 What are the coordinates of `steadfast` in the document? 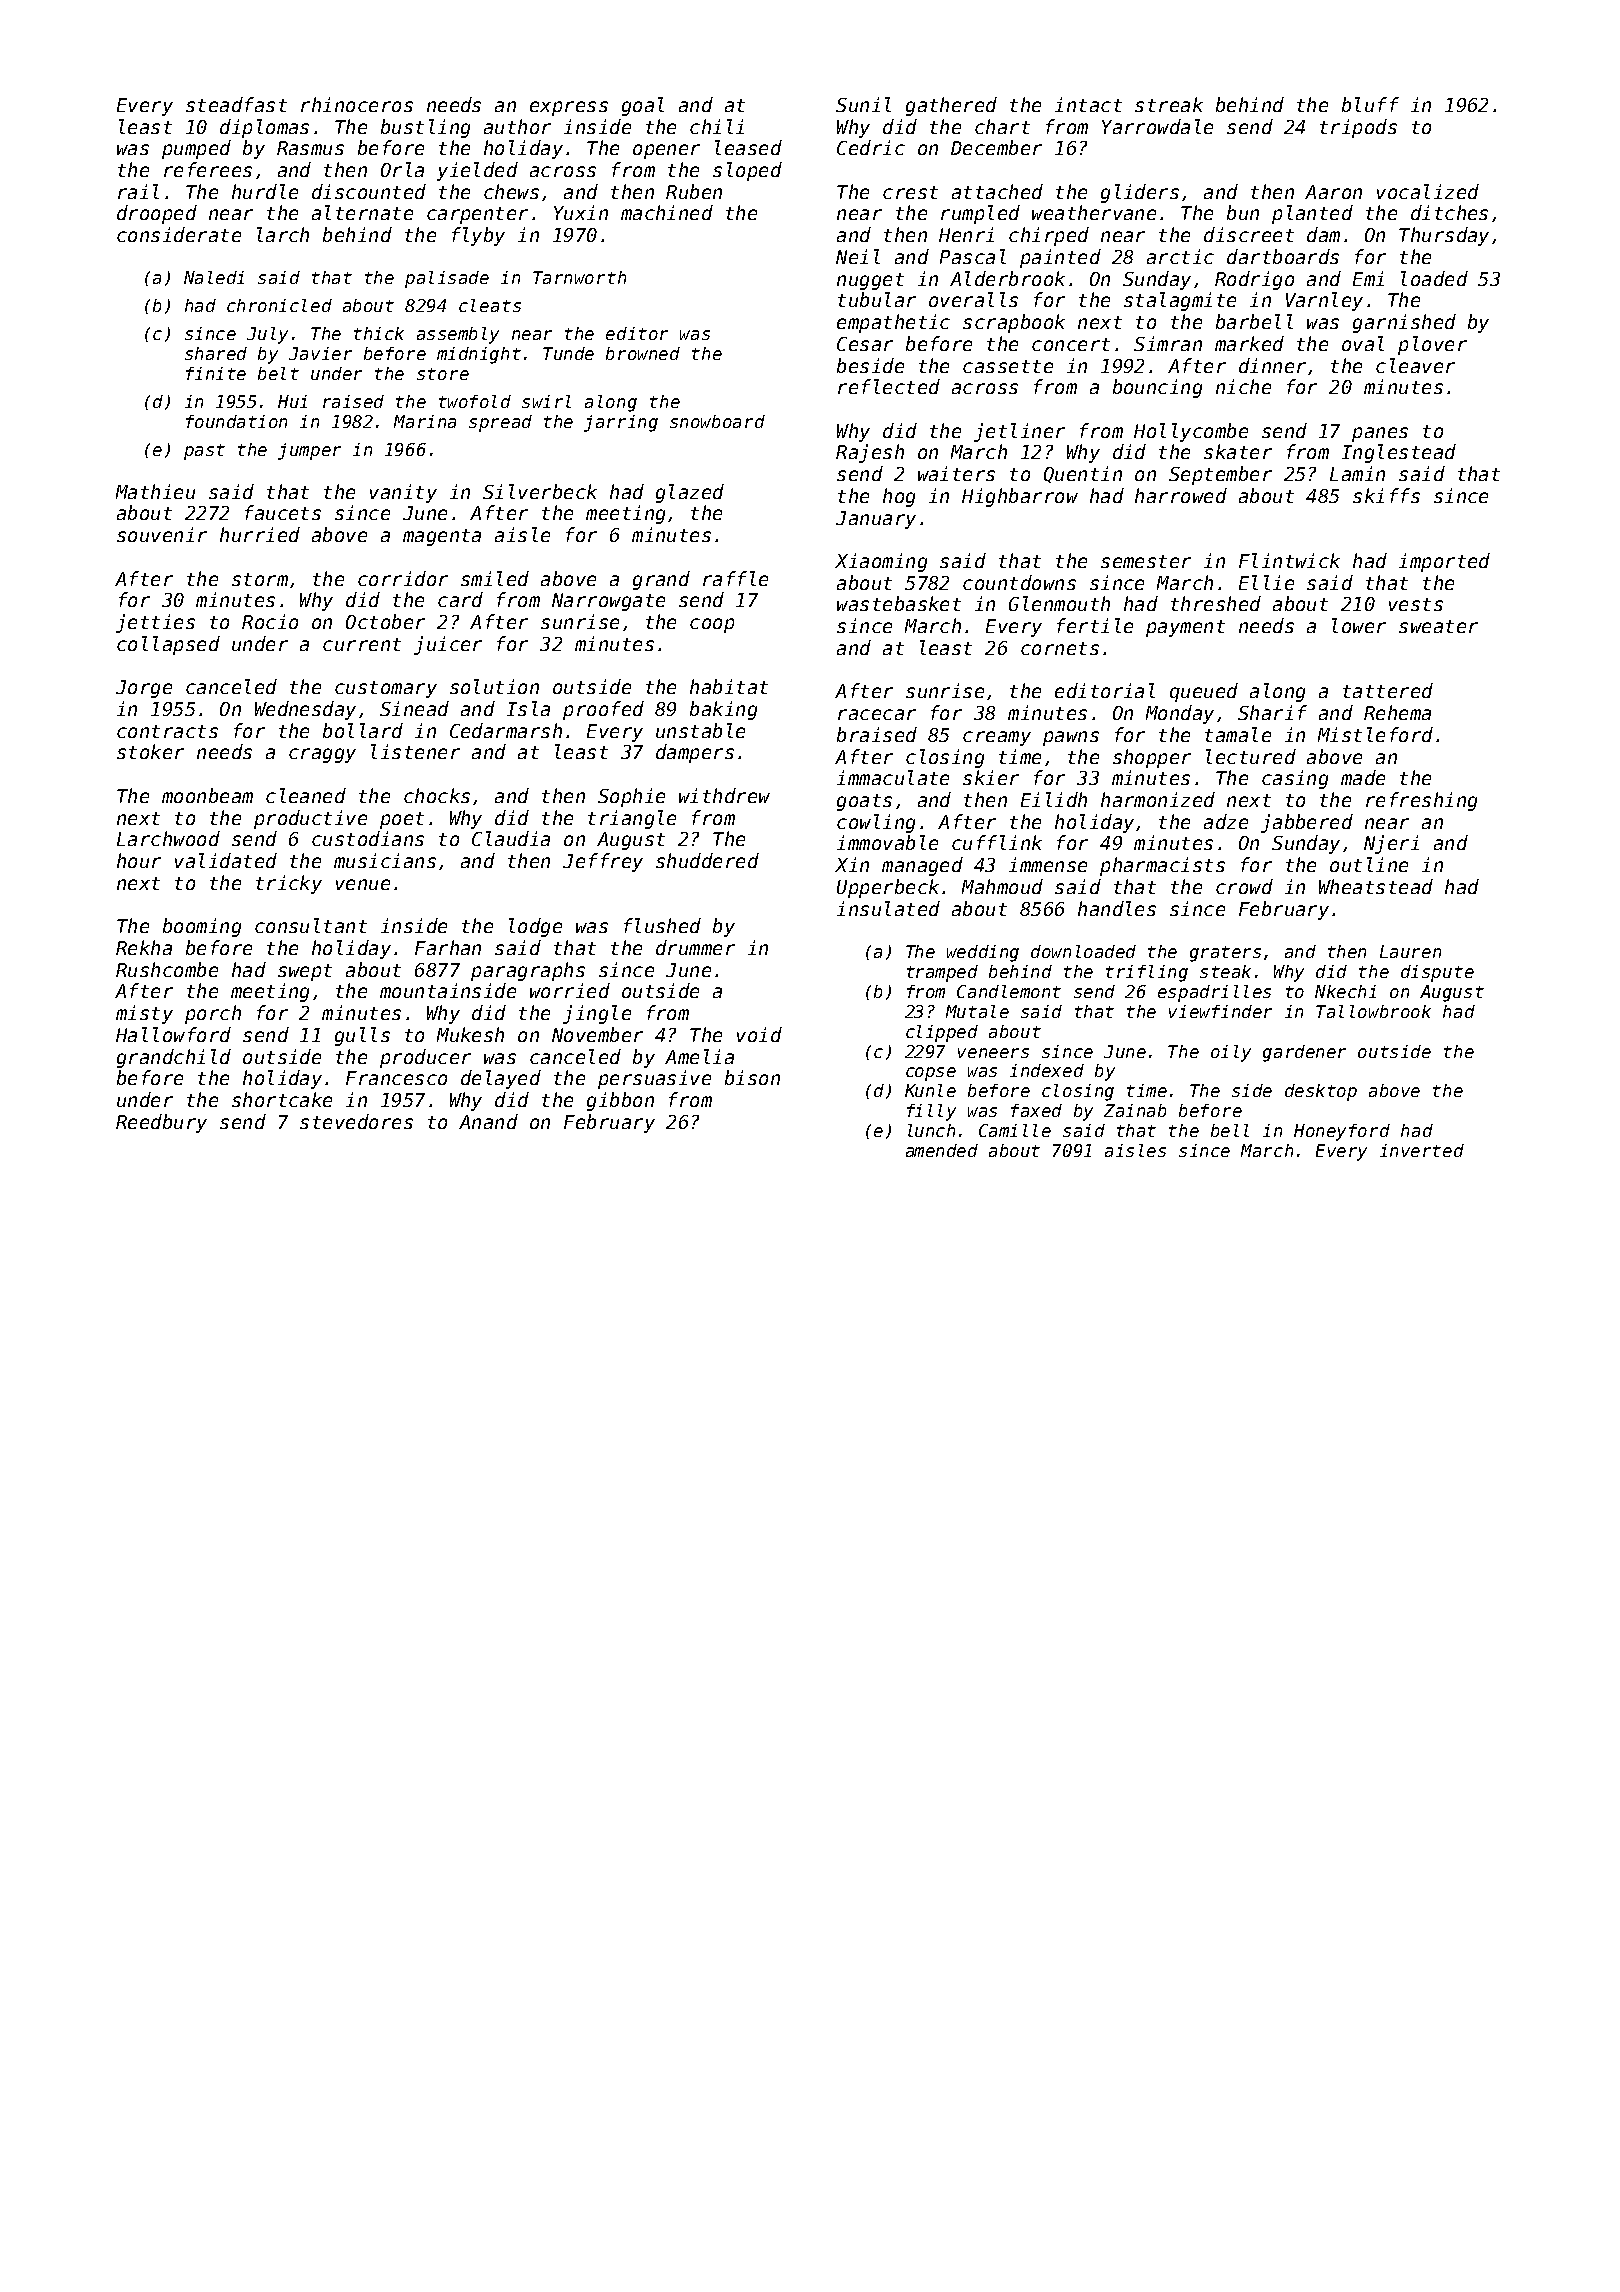 It's located at (236, 104).
